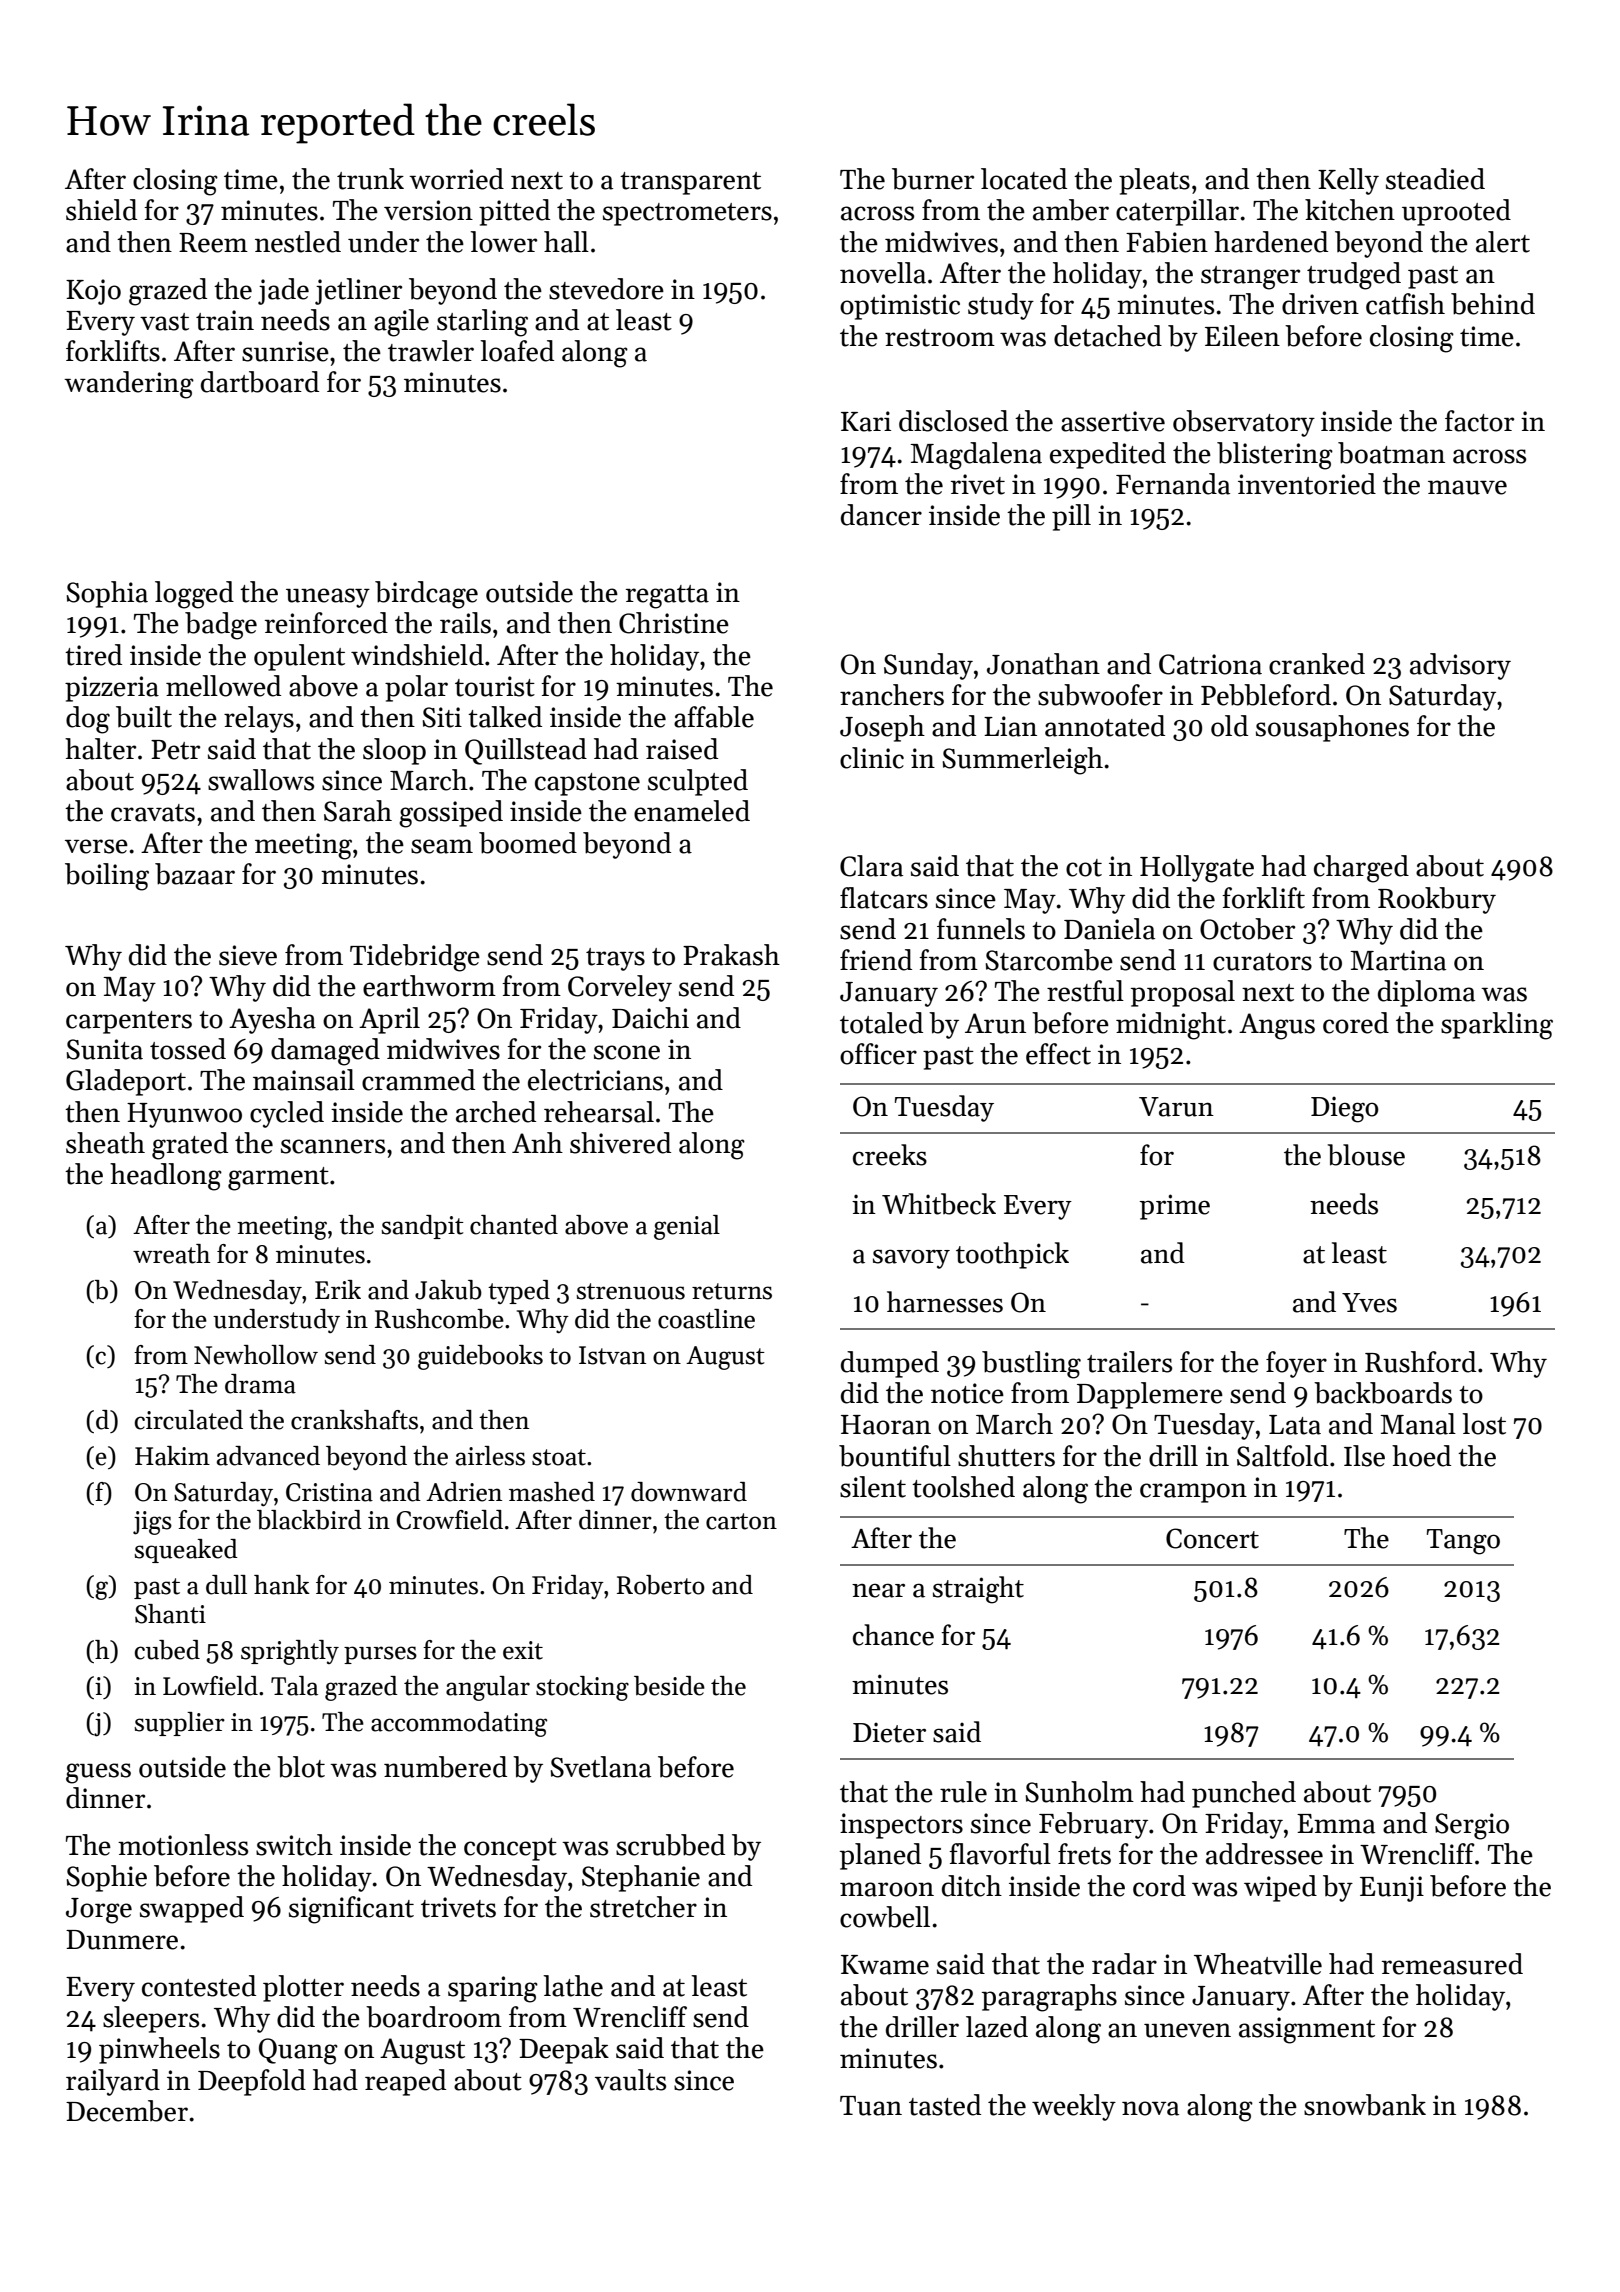 The height and width of the image is (2292, 1620). I want to click on trunk, so click(370, 179).
